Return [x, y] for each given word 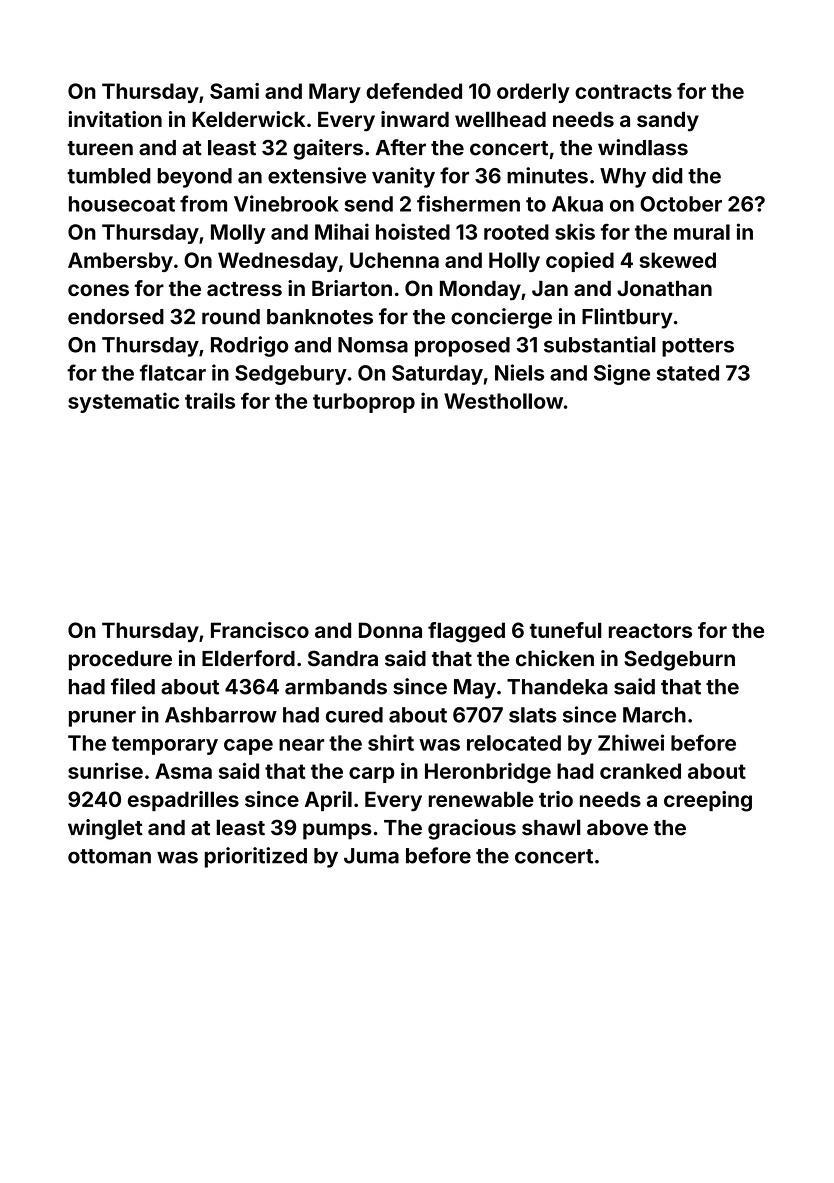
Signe [622, 374]
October [681, 204]
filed [133, 686]
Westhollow [503, 401]
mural [702, 232]
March [654, 715]
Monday [480, 291]
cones [98, 290]
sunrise [105, 770]
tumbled [109, 176]
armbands [336, 687]
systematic [123, 402]
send [368, 204]
